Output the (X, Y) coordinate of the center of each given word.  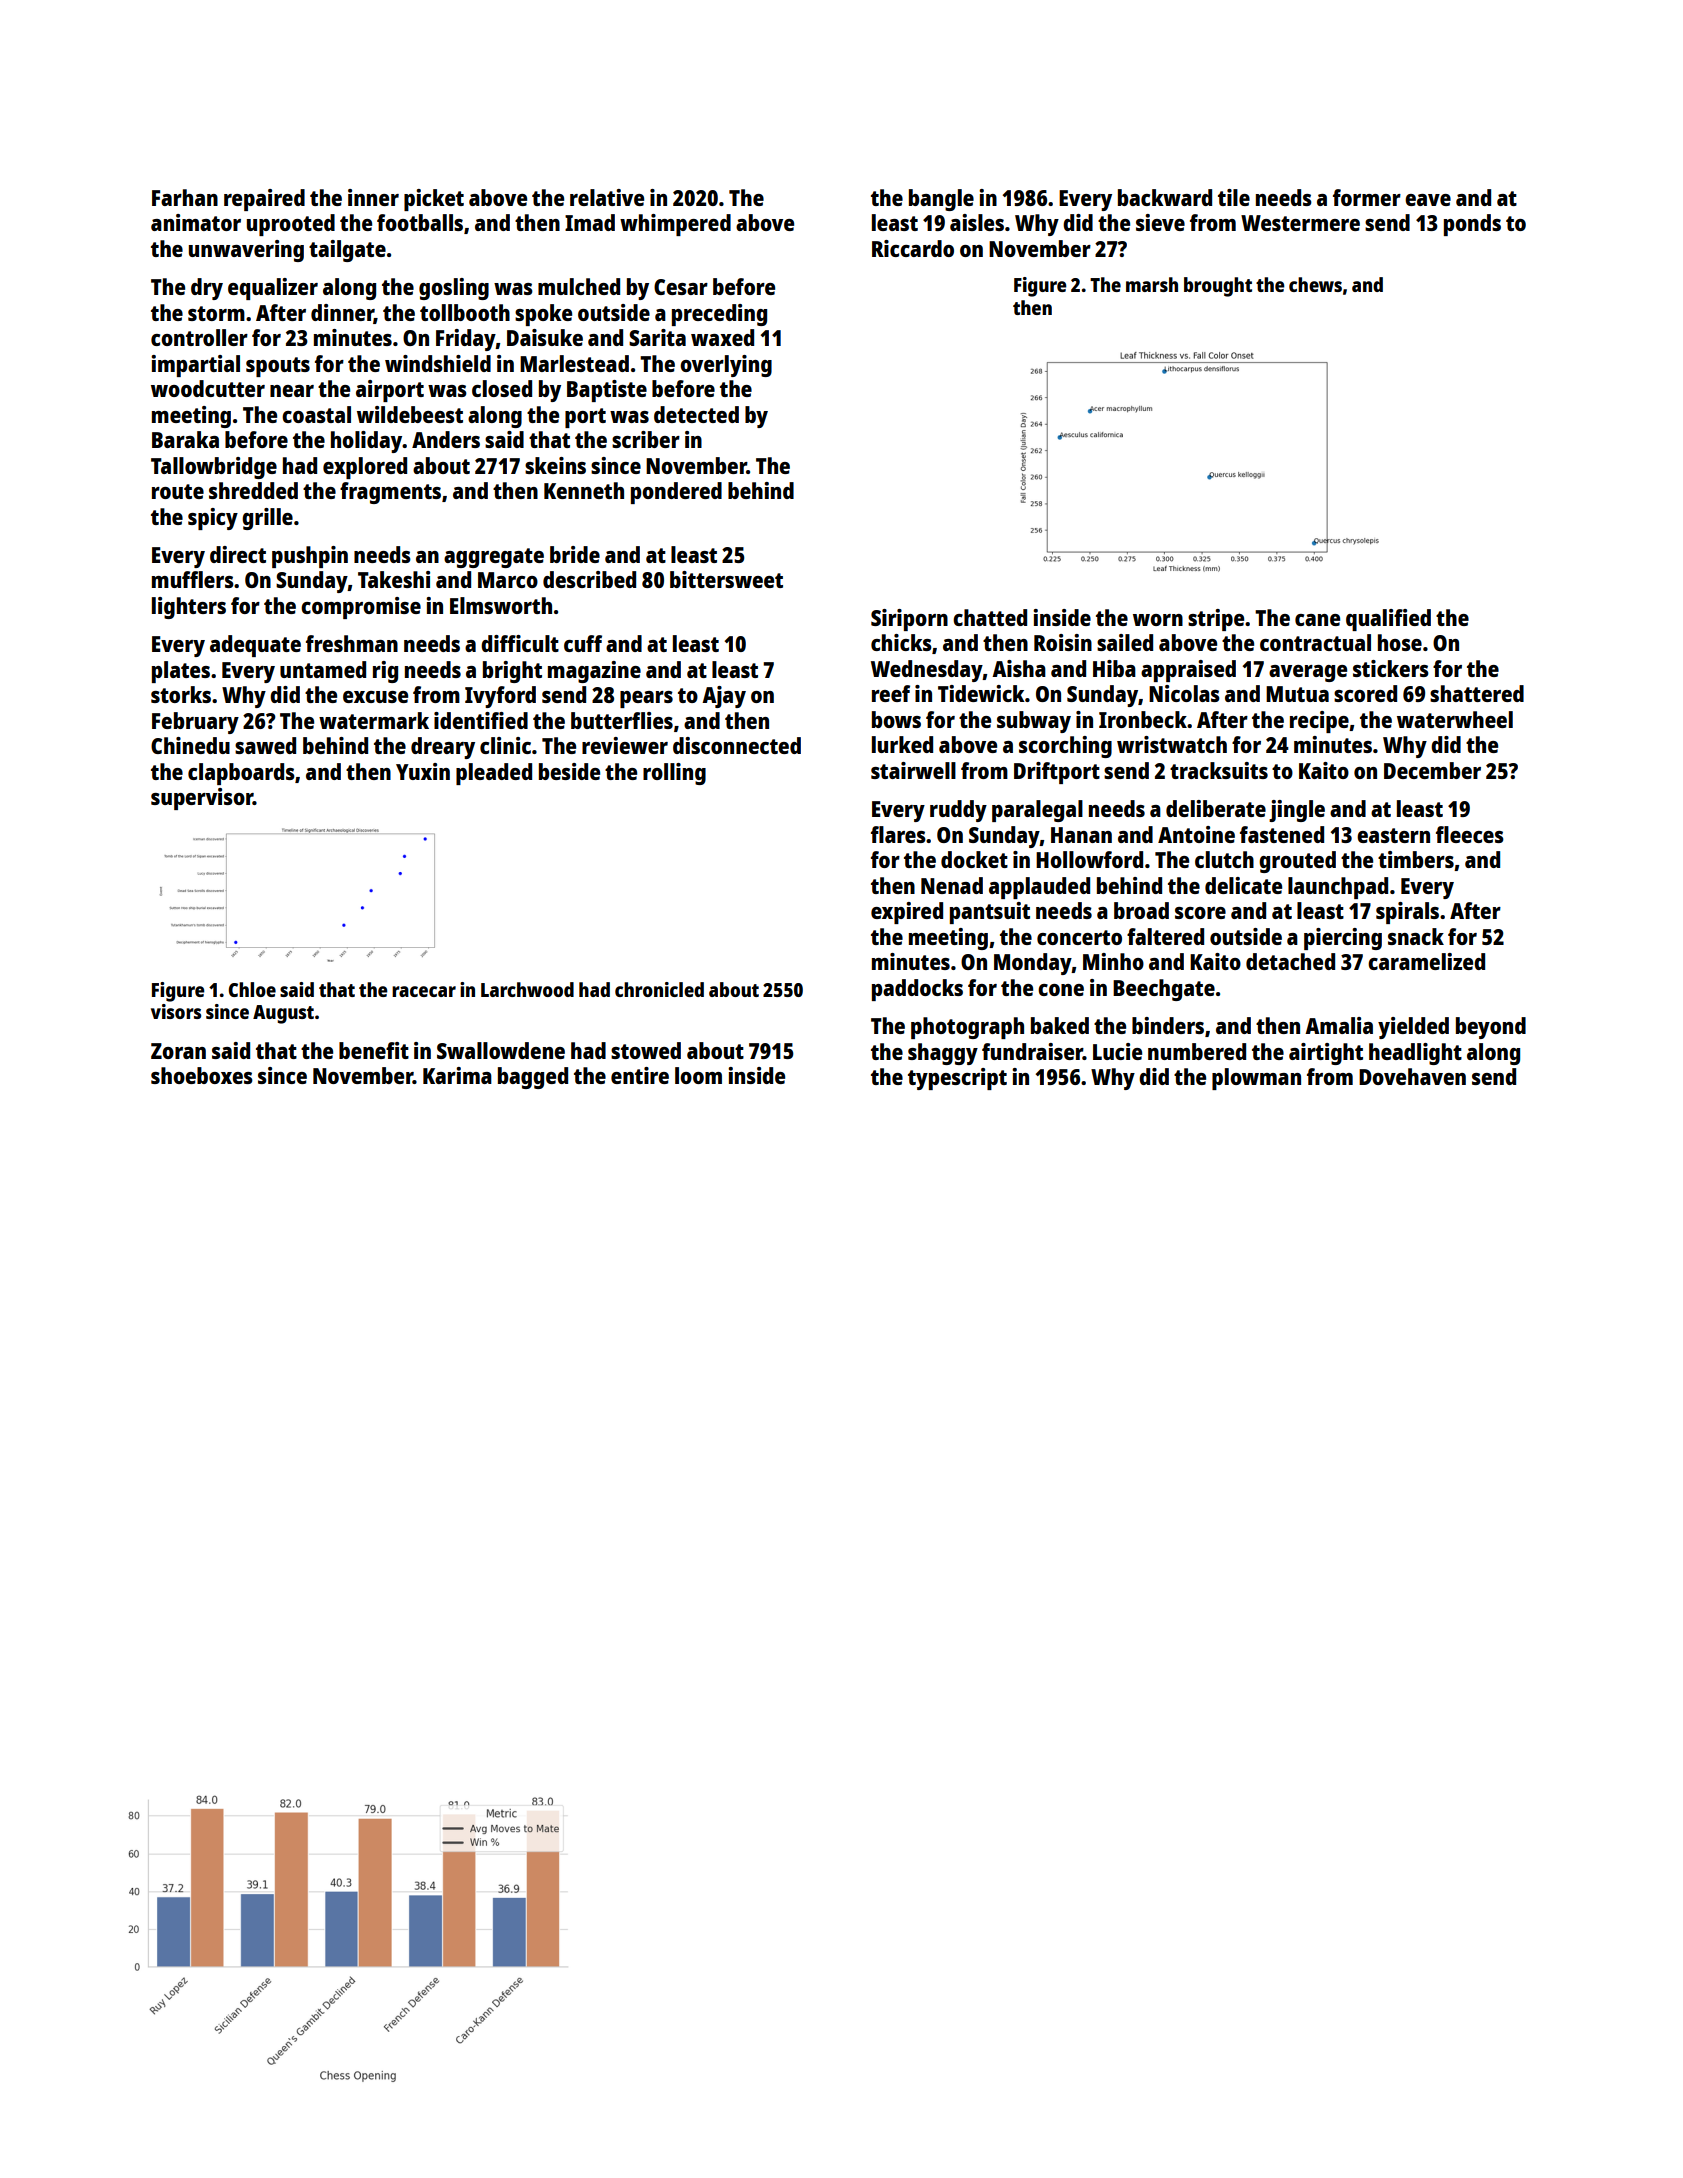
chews (1315, 284)
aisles (977, 222)
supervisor (202, 799)
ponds (1472, 225)
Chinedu (190, 745)
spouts (278, 367)
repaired (264, 200)
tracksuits (1219, 770)
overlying (726, 366)
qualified (1388, 620)
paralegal (1037, 811)
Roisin (1063, 642)
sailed (1125, 642)
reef (891, 693)
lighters (189, 608)
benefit (374, 1050)
